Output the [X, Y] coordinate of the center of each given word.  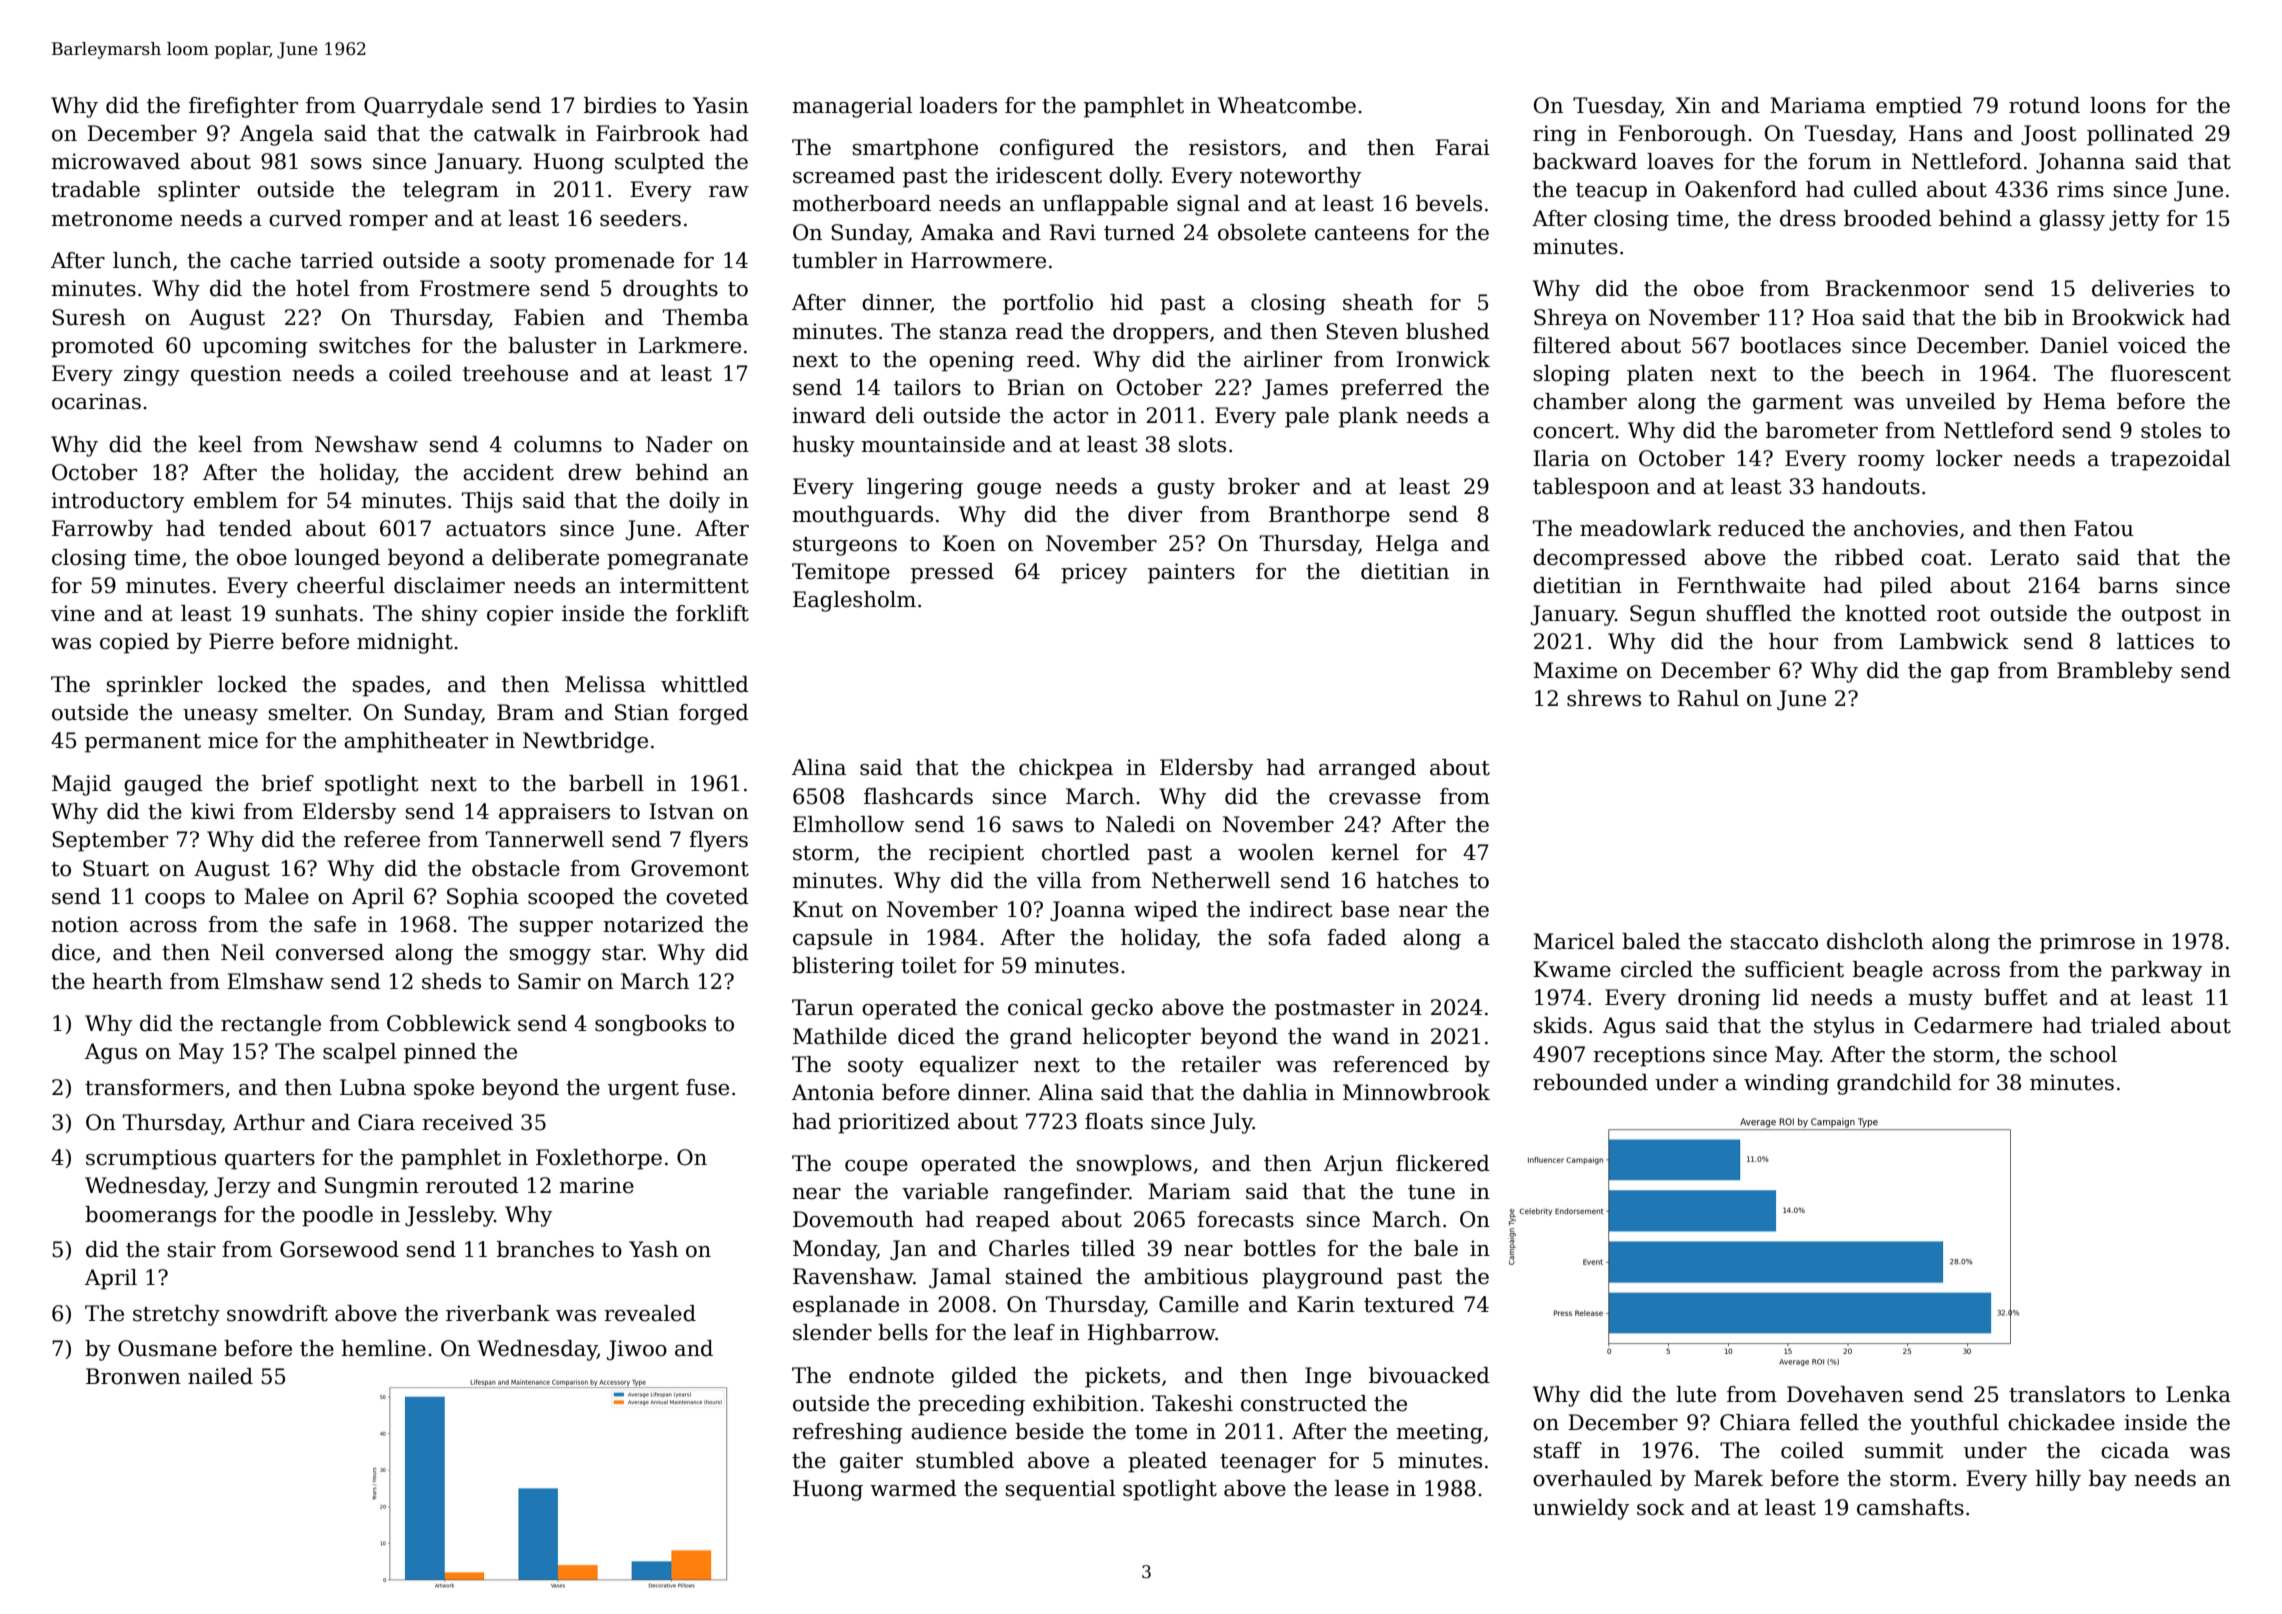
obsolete [1262, 232]
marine [596, 1185]
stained [1044, 1276]
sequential [1060, 1490]
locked [252, 684]
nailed [220, 1376]
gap [1970, 675]
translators [2067, 1394]
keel [220, 444]
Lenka [2198, 1394]
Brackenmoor [1897, 288]
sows [336, 164]
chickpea [1066, 769]
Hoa [1833, 317]
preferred [1392, 389]
